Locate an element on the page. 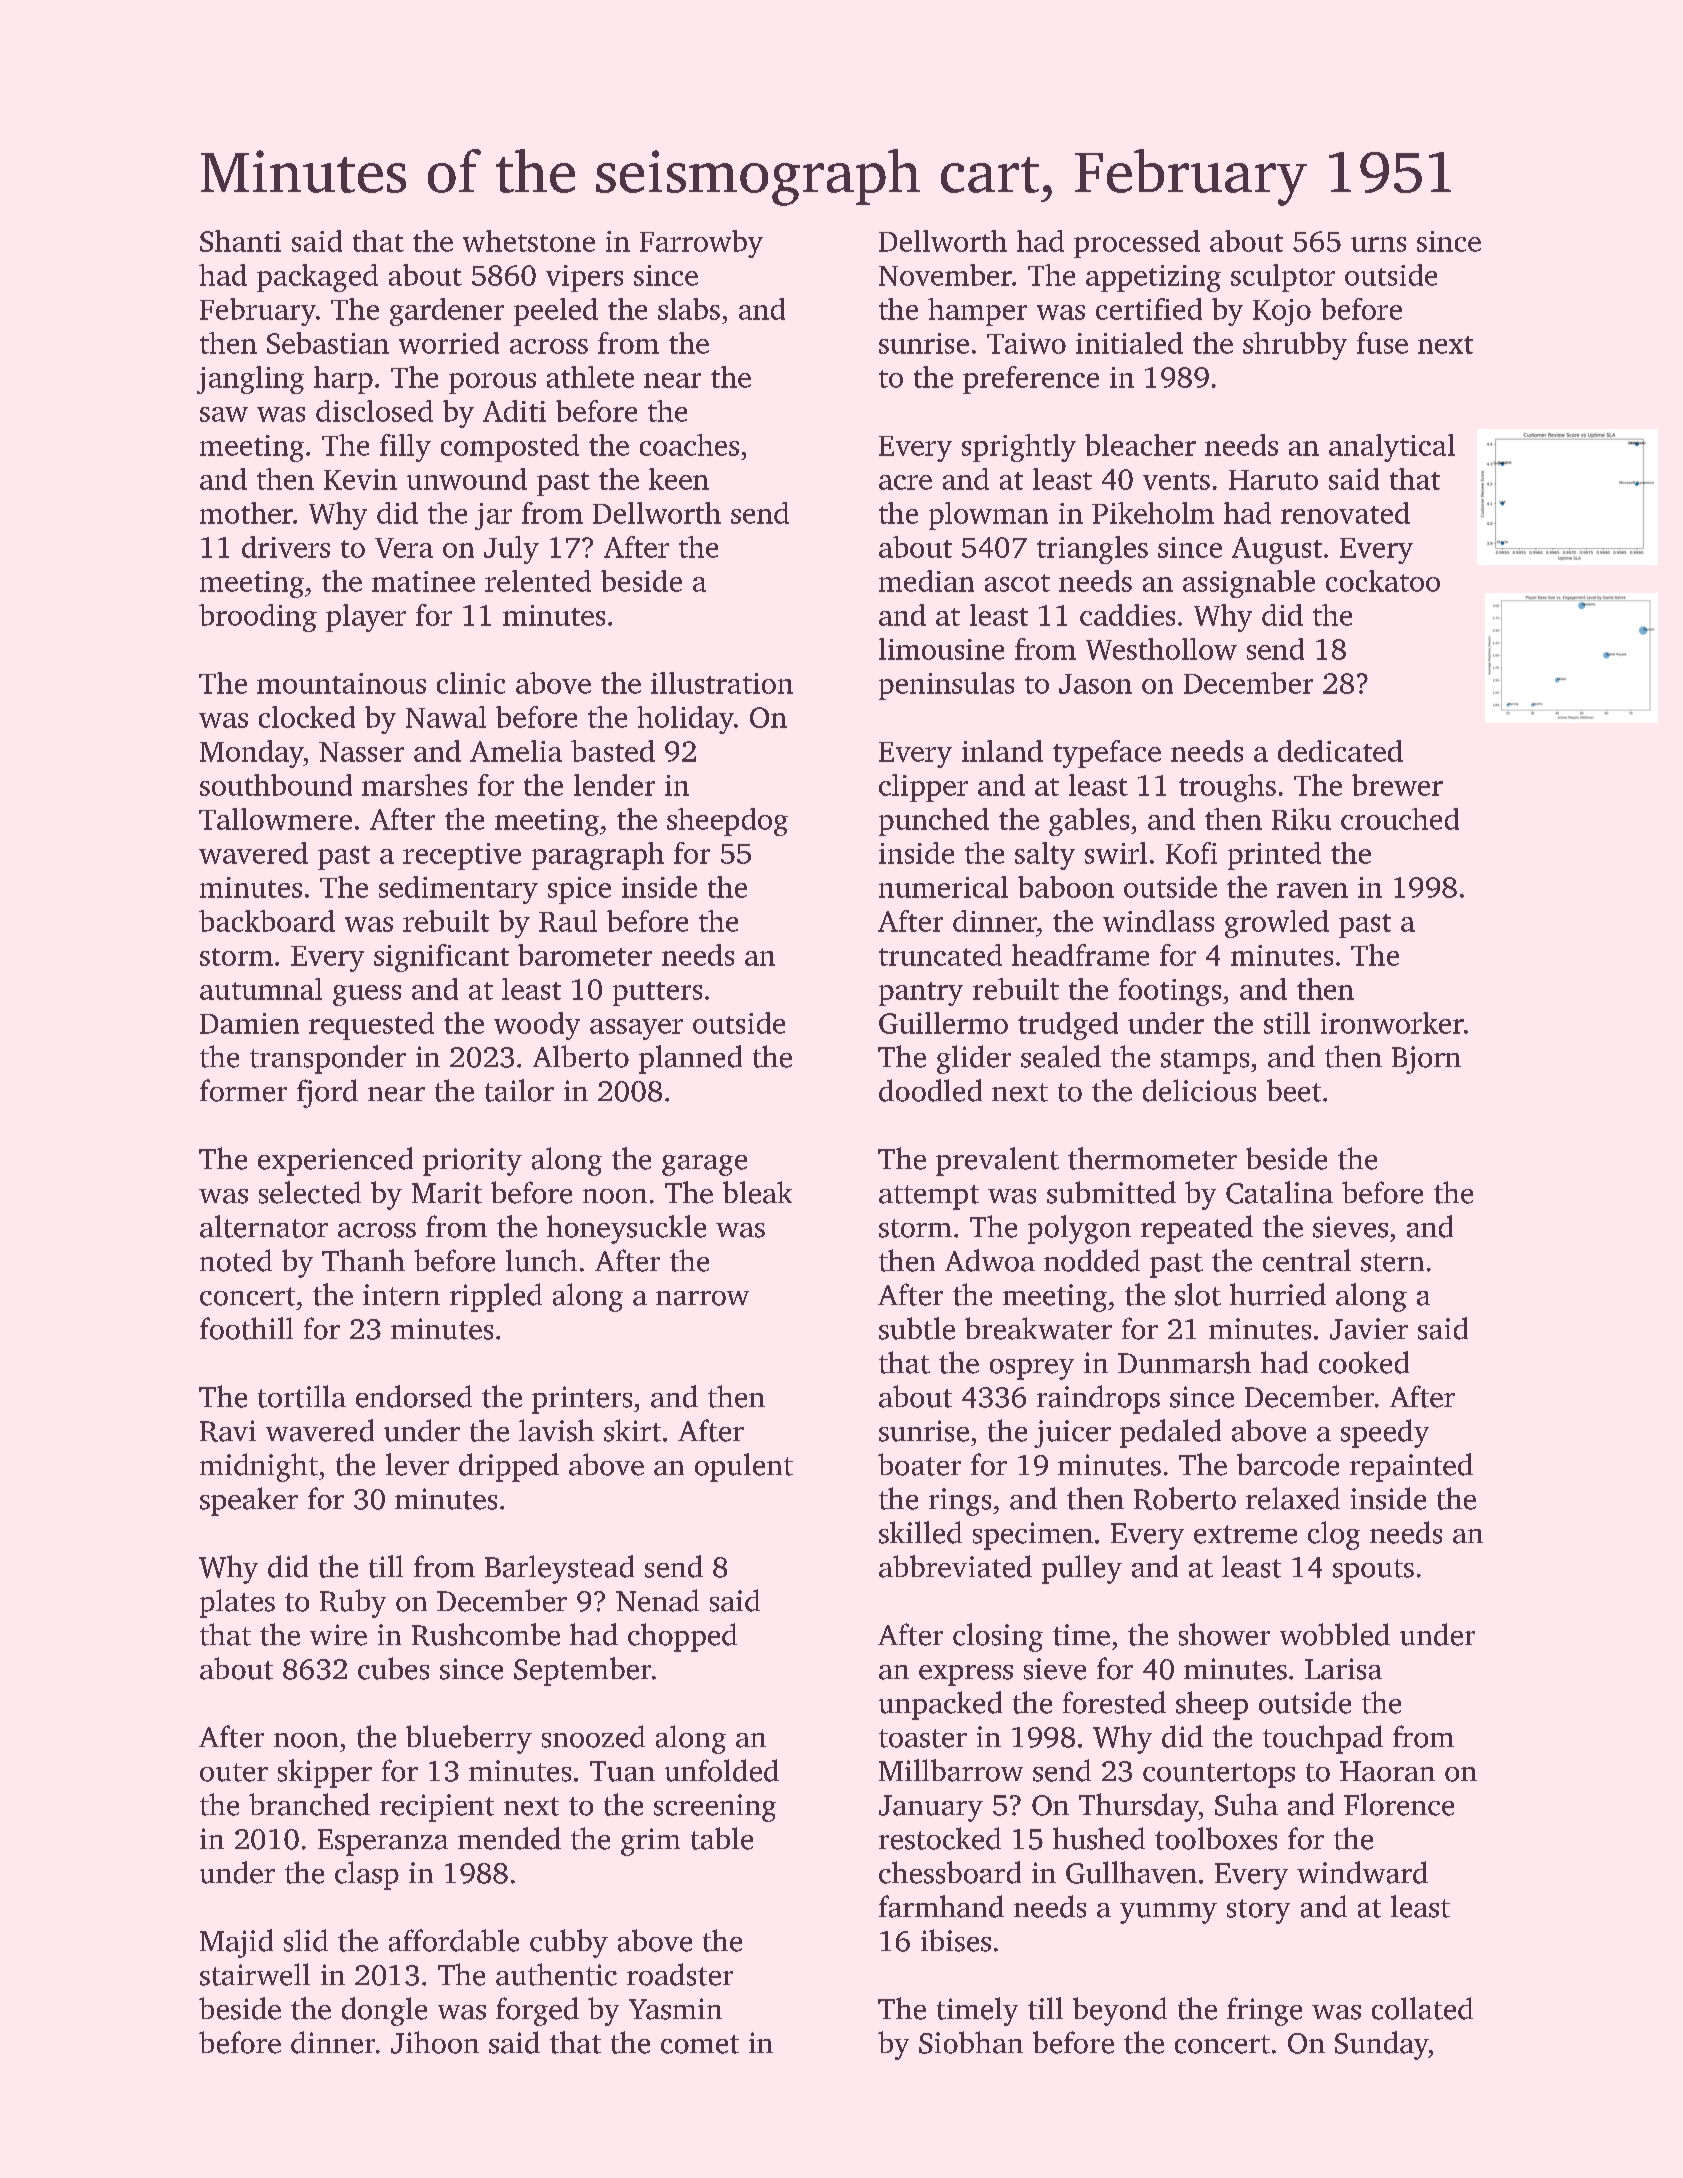 The image size is (1683, 2178). processed is located at coordinates (1137, 244).
